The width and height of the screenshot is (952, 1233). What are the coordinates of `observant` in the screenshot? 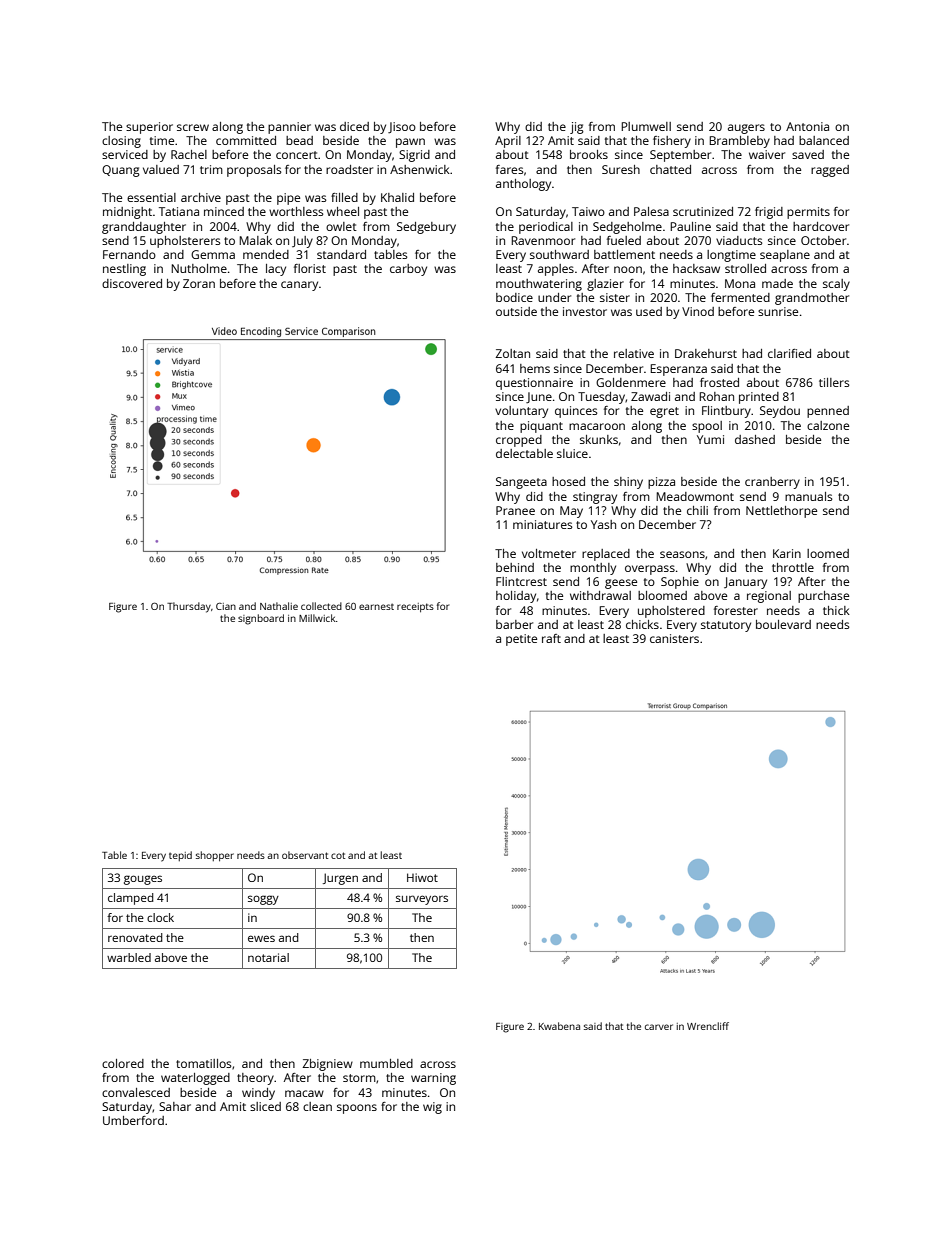 It's located at (305, 855).
